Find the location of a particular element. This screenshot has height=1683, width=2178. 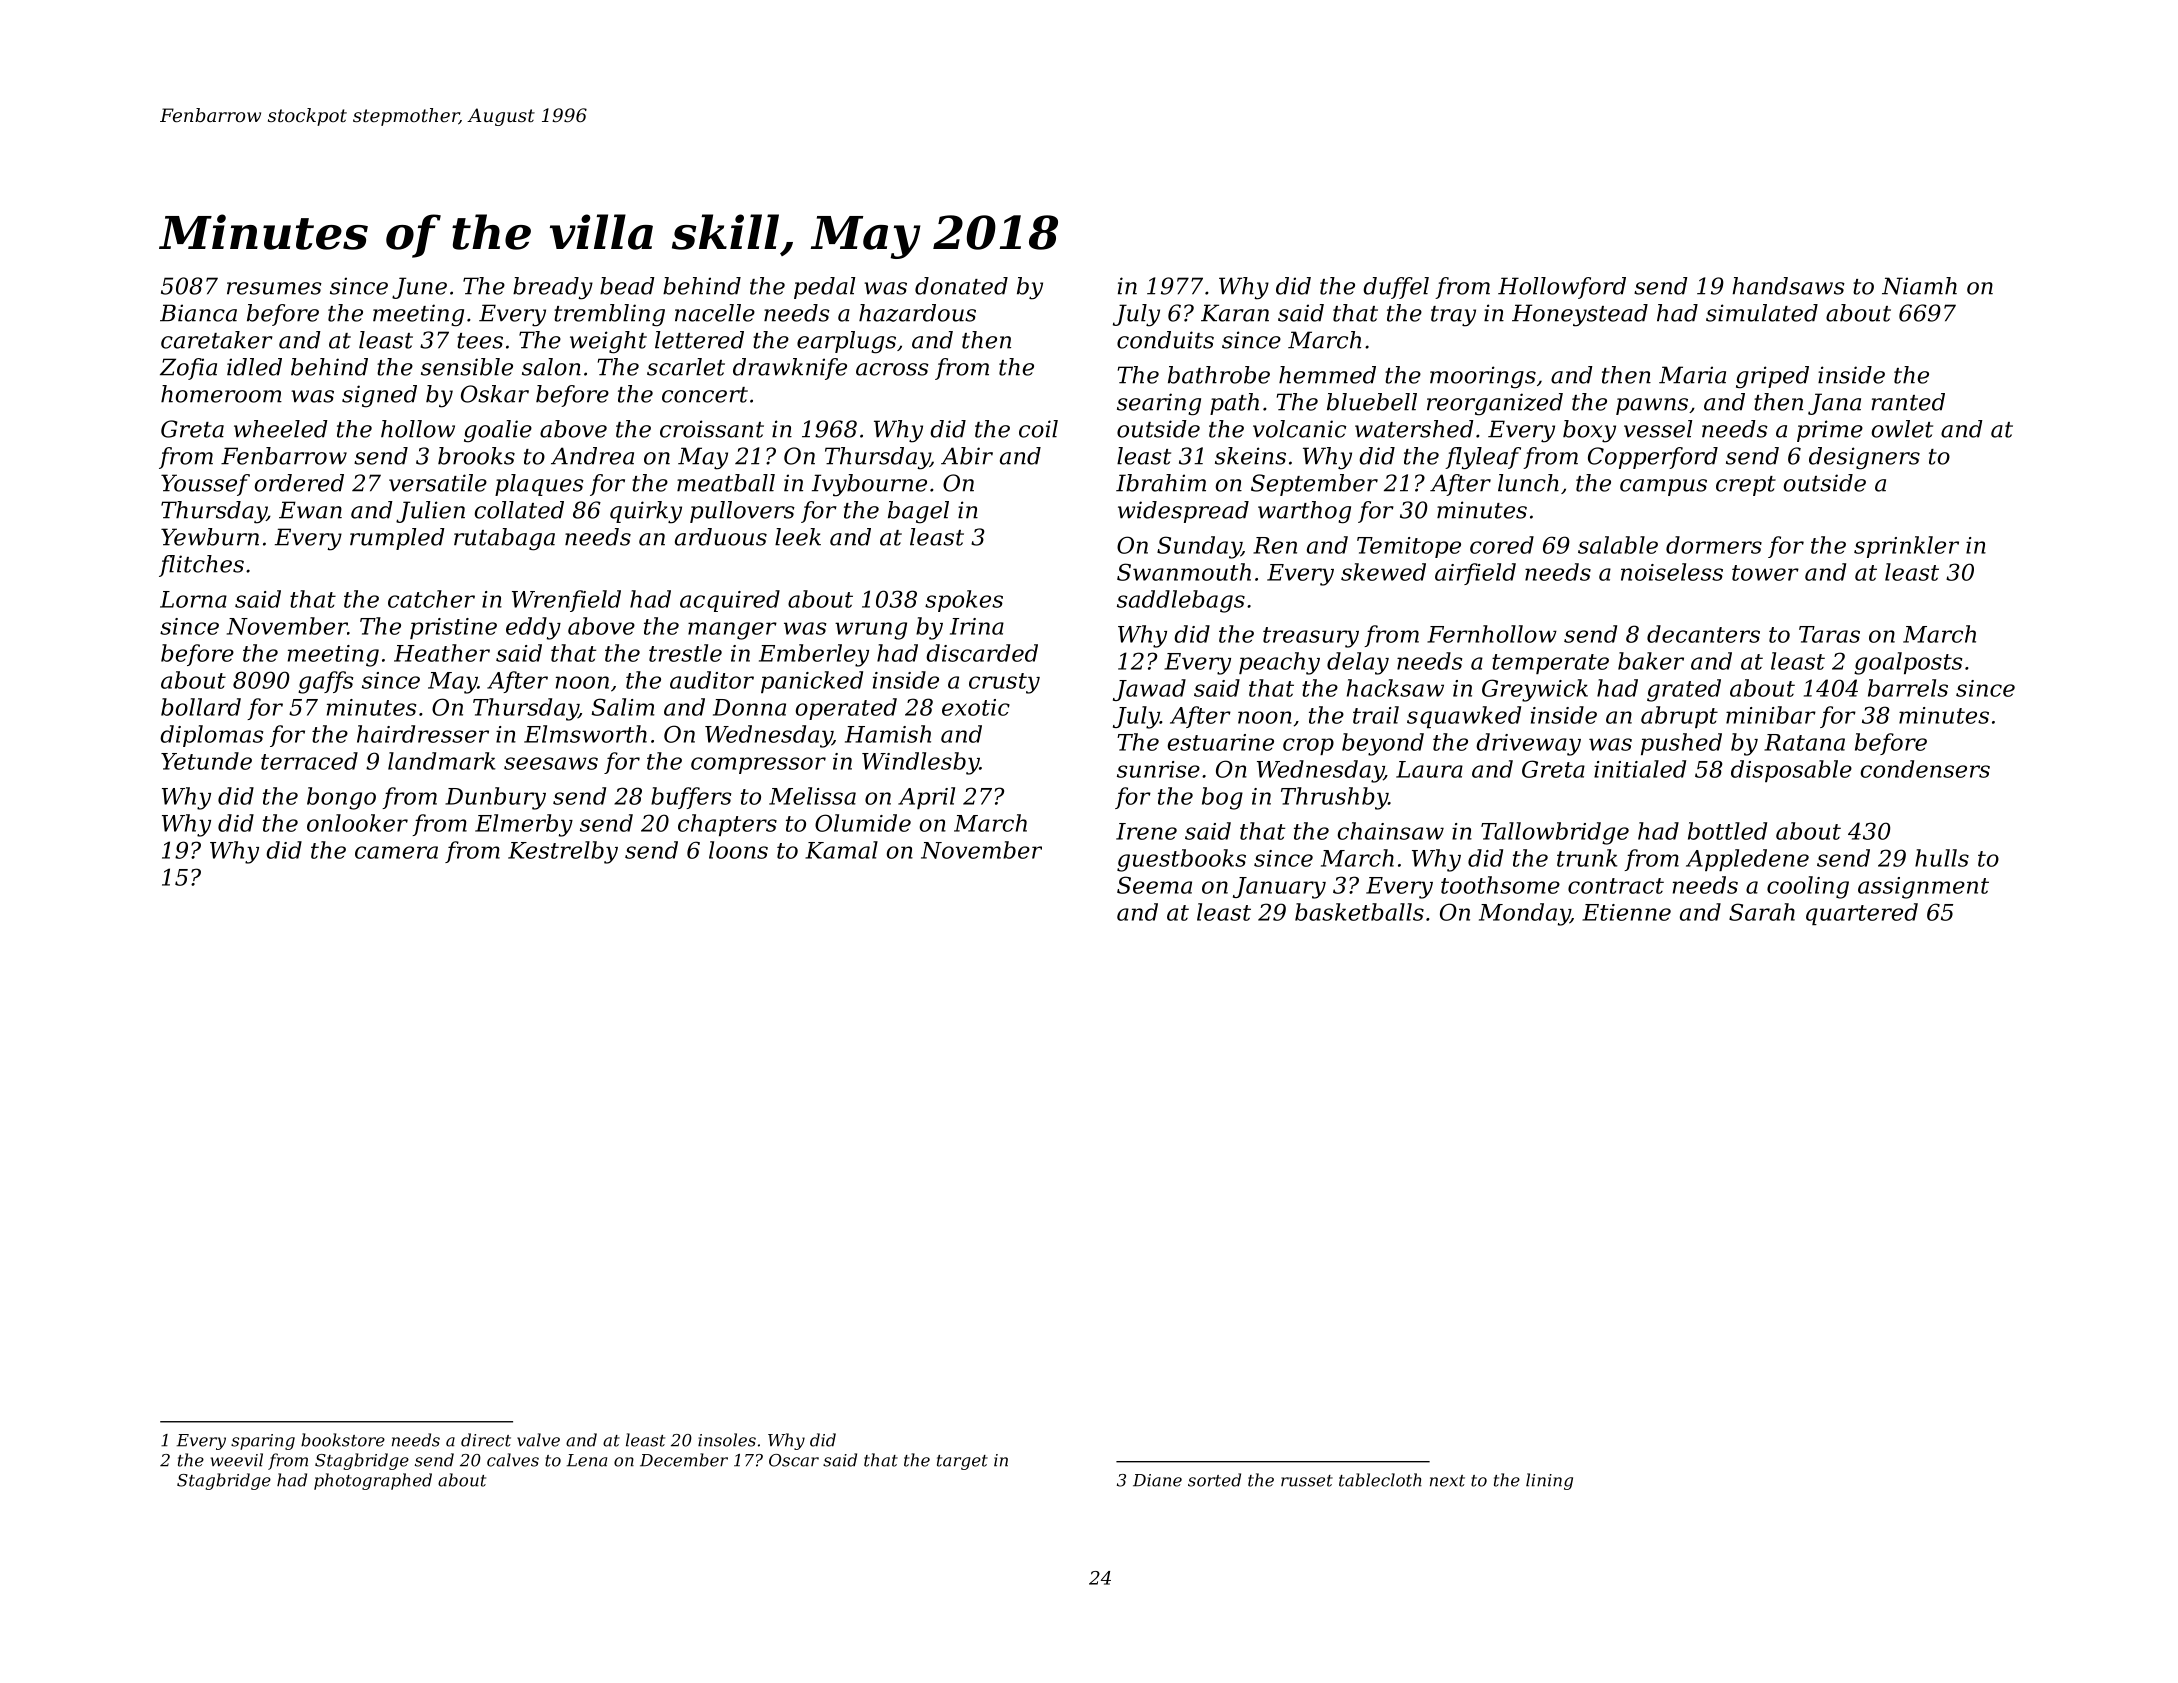

sorted is located at coordinates (1214, 1480).
